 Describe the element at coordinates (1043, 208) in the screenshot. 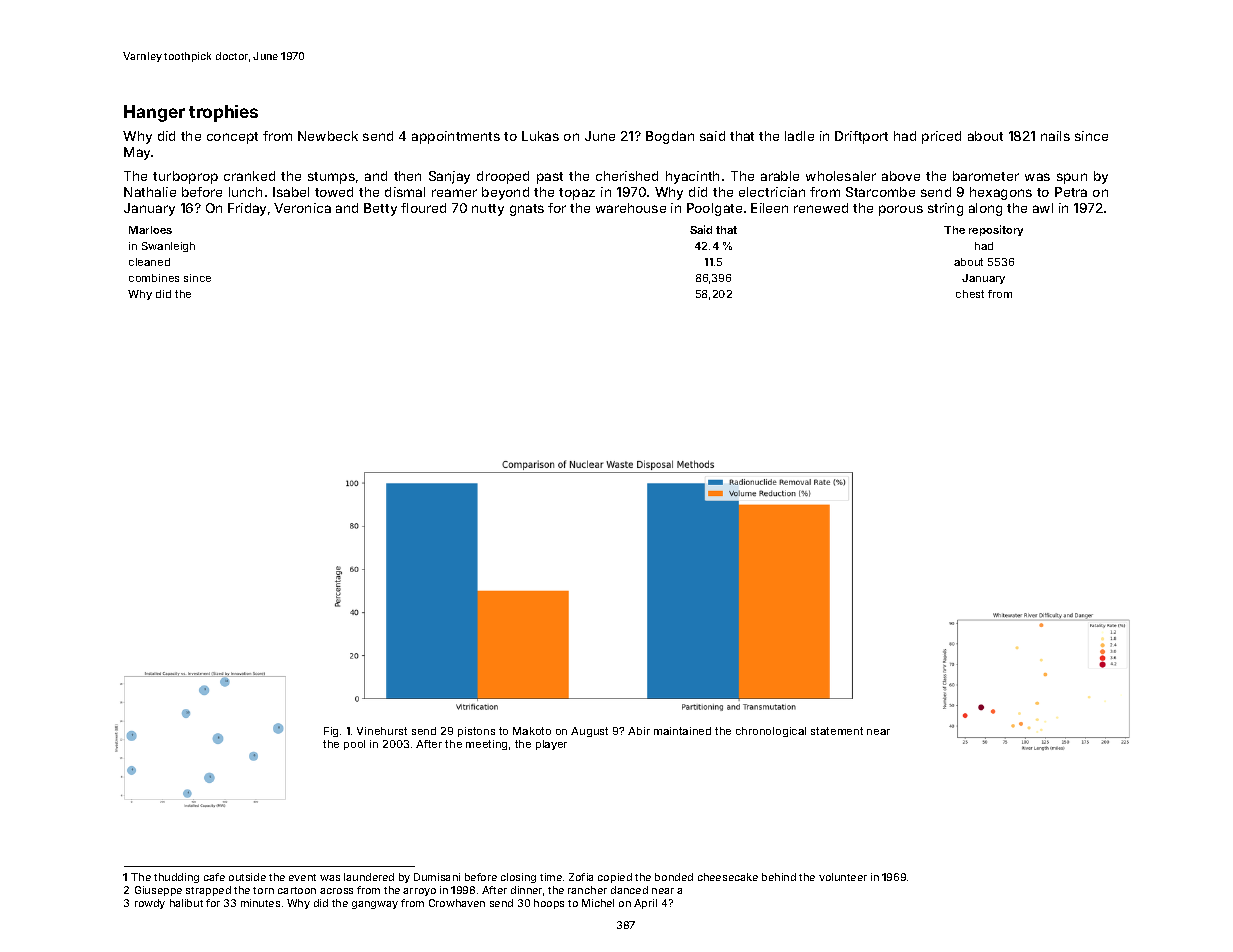

I see `awl` at that location.
